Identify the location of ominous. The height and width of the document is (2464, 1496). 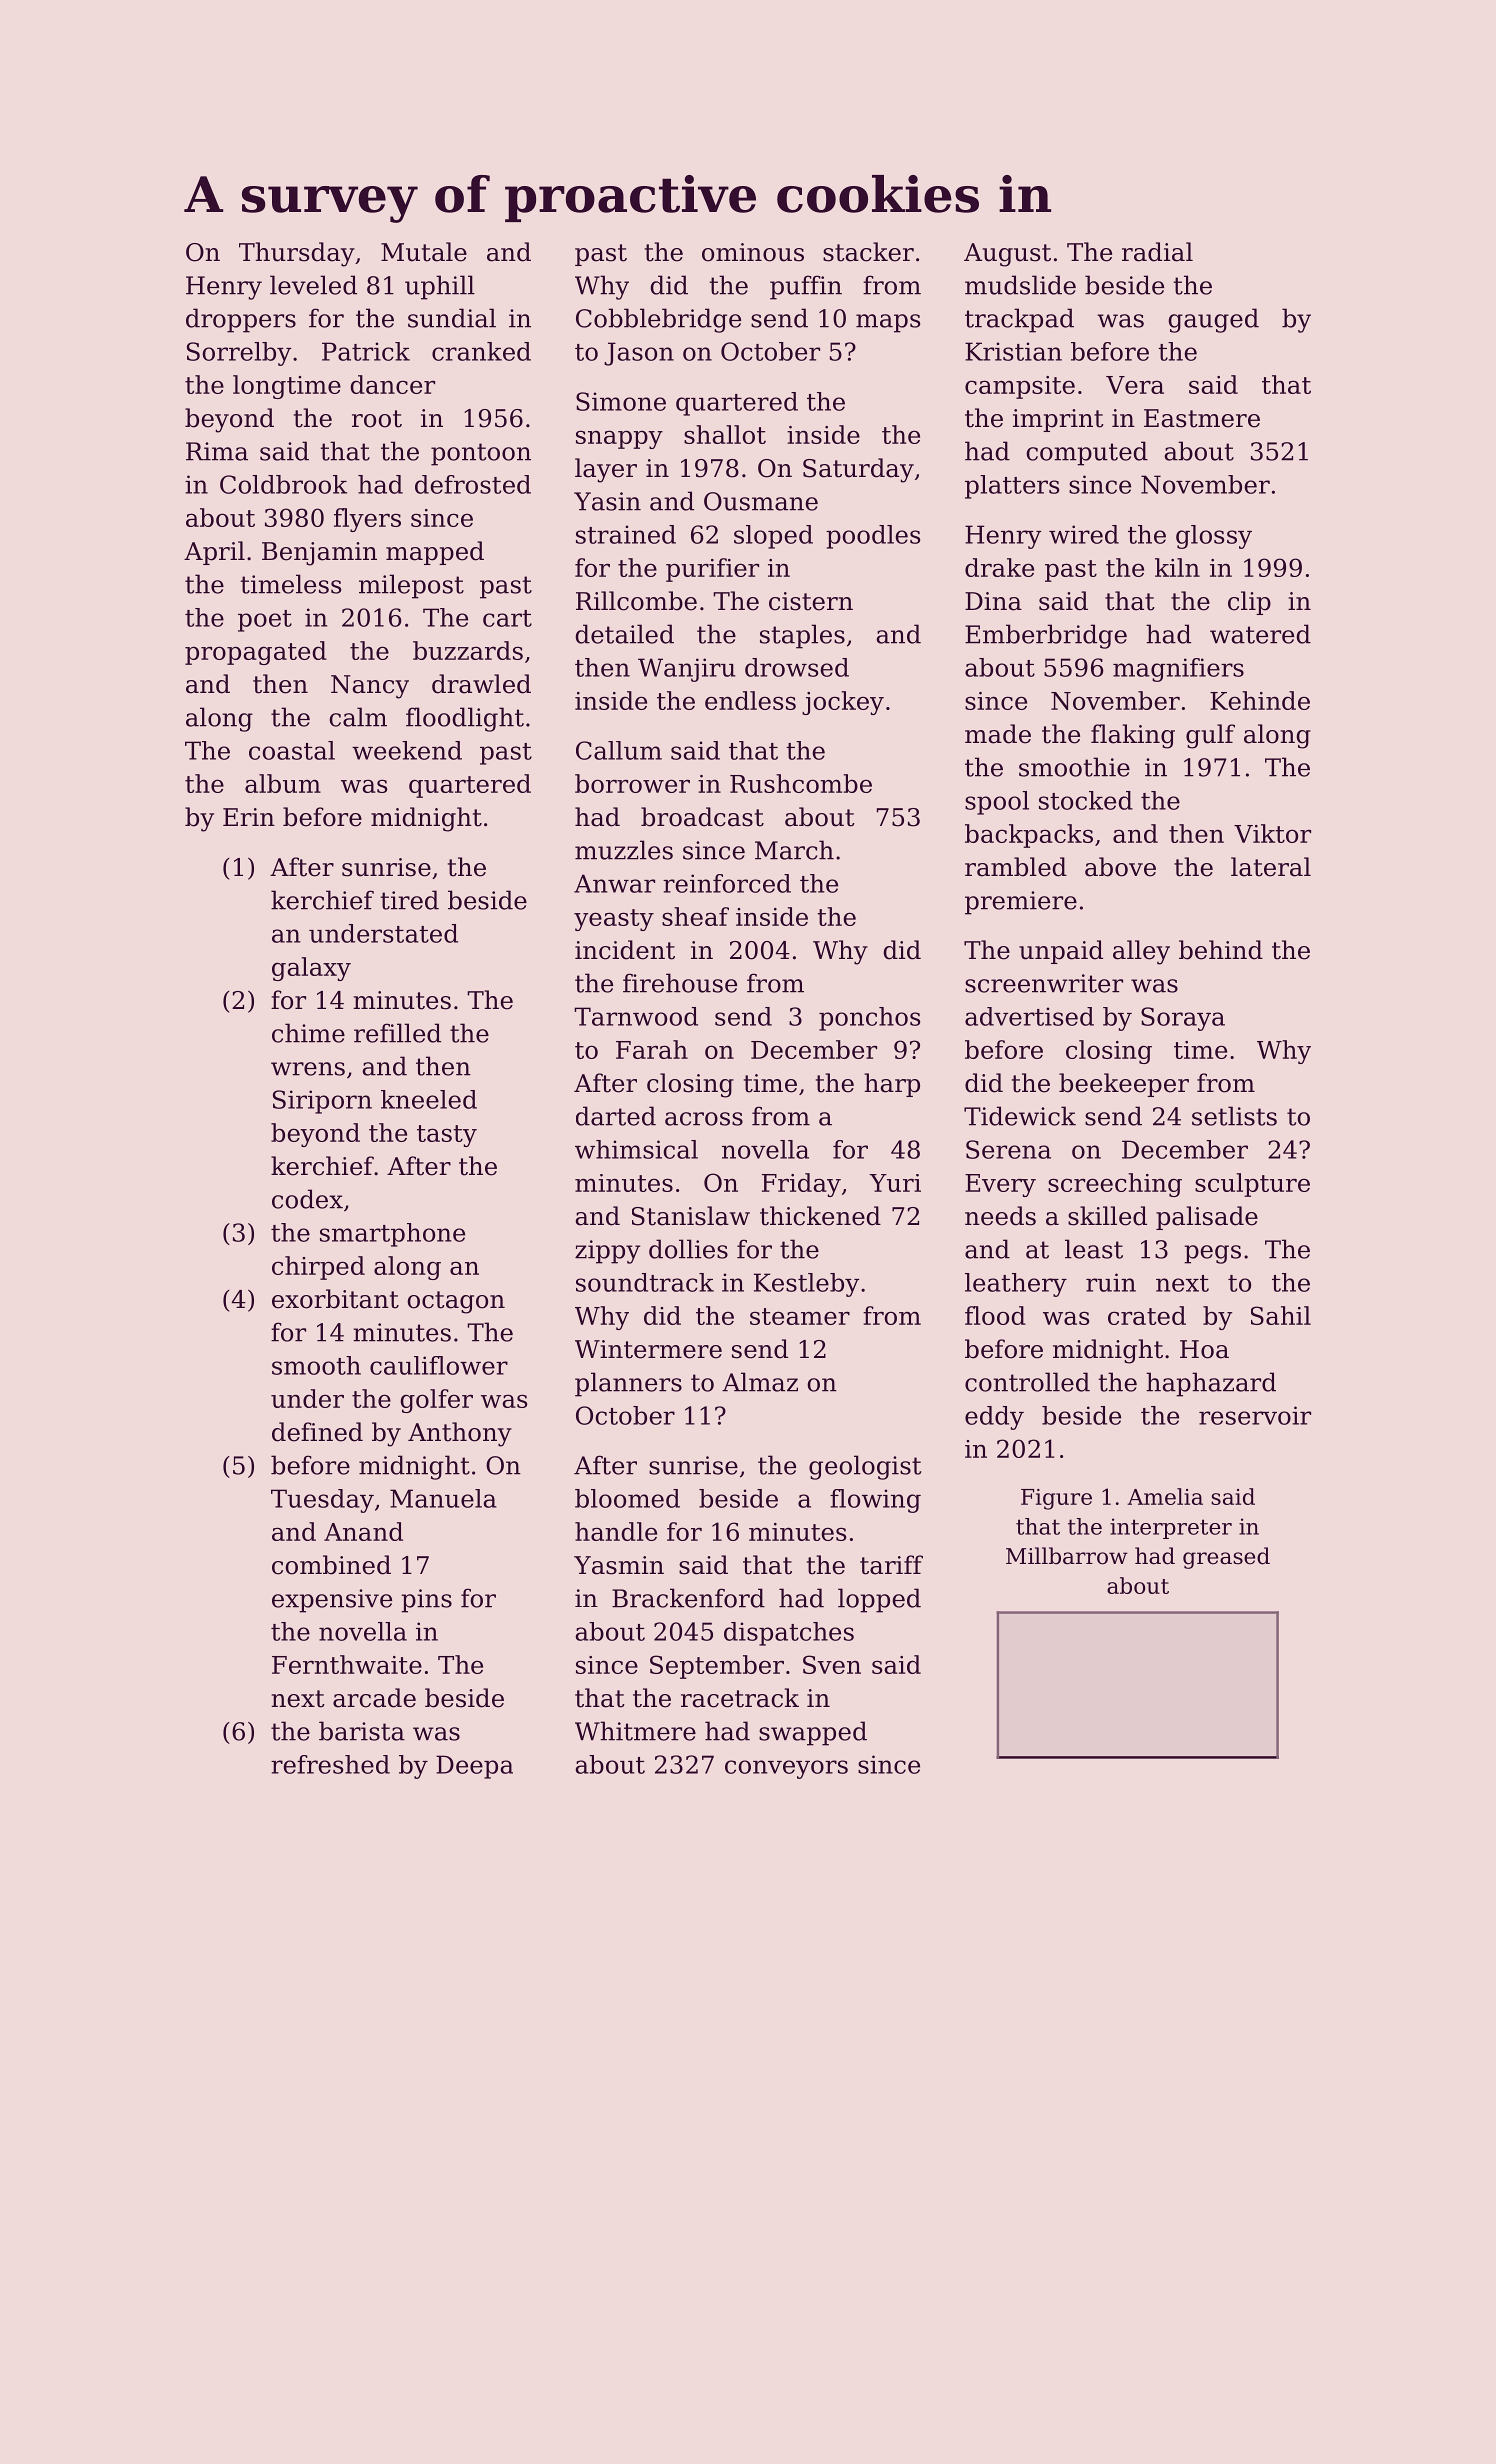
(753, 252).
